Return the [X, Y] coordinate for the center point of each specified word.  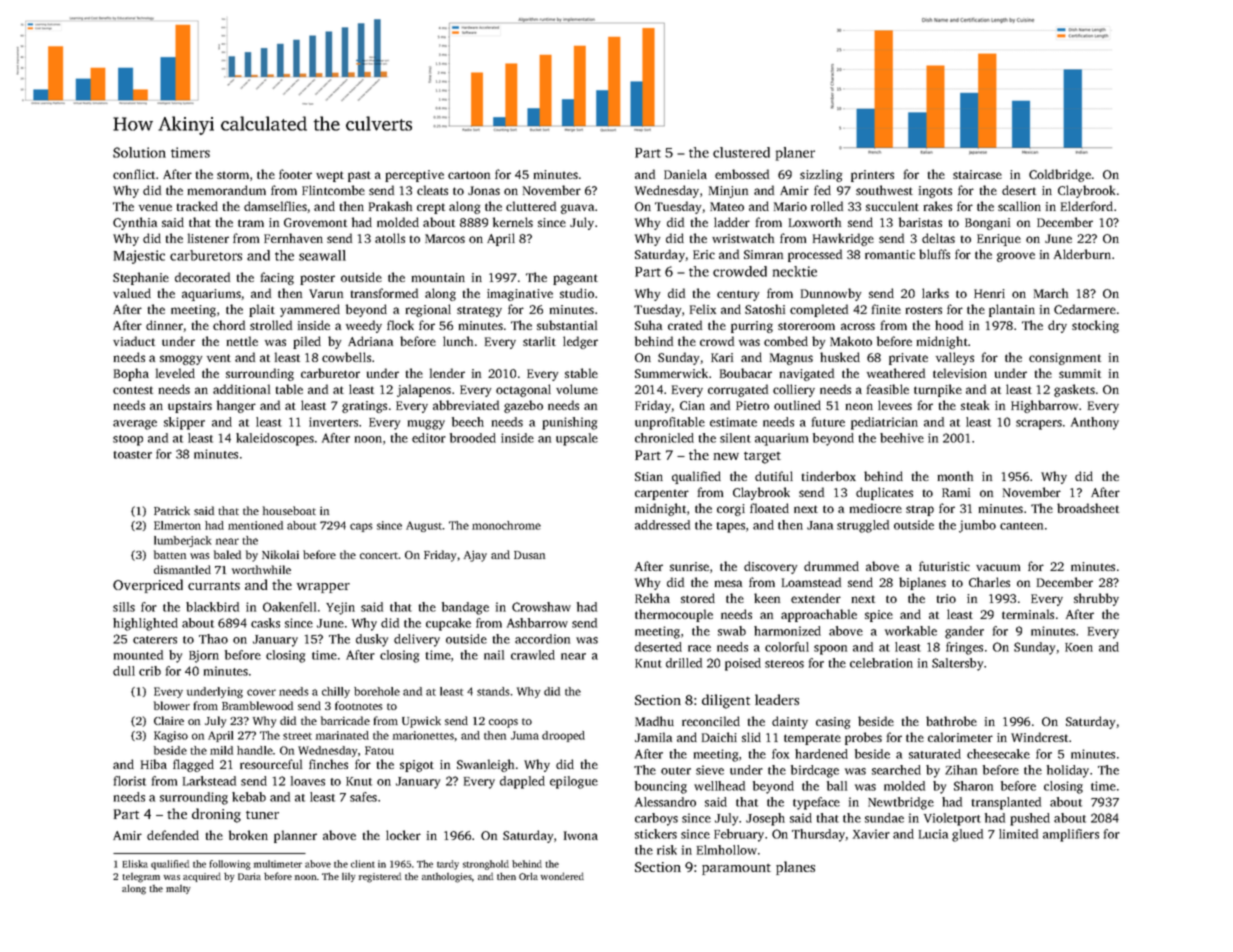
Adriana [370, 341]
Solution [139, 152]
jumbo [977, 526]
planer [795, 154]
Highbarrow [1044, 406]
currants [214, 586]
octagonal [523, 390]
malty [178, 889]
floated [769, 508]
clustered [741, 152]
